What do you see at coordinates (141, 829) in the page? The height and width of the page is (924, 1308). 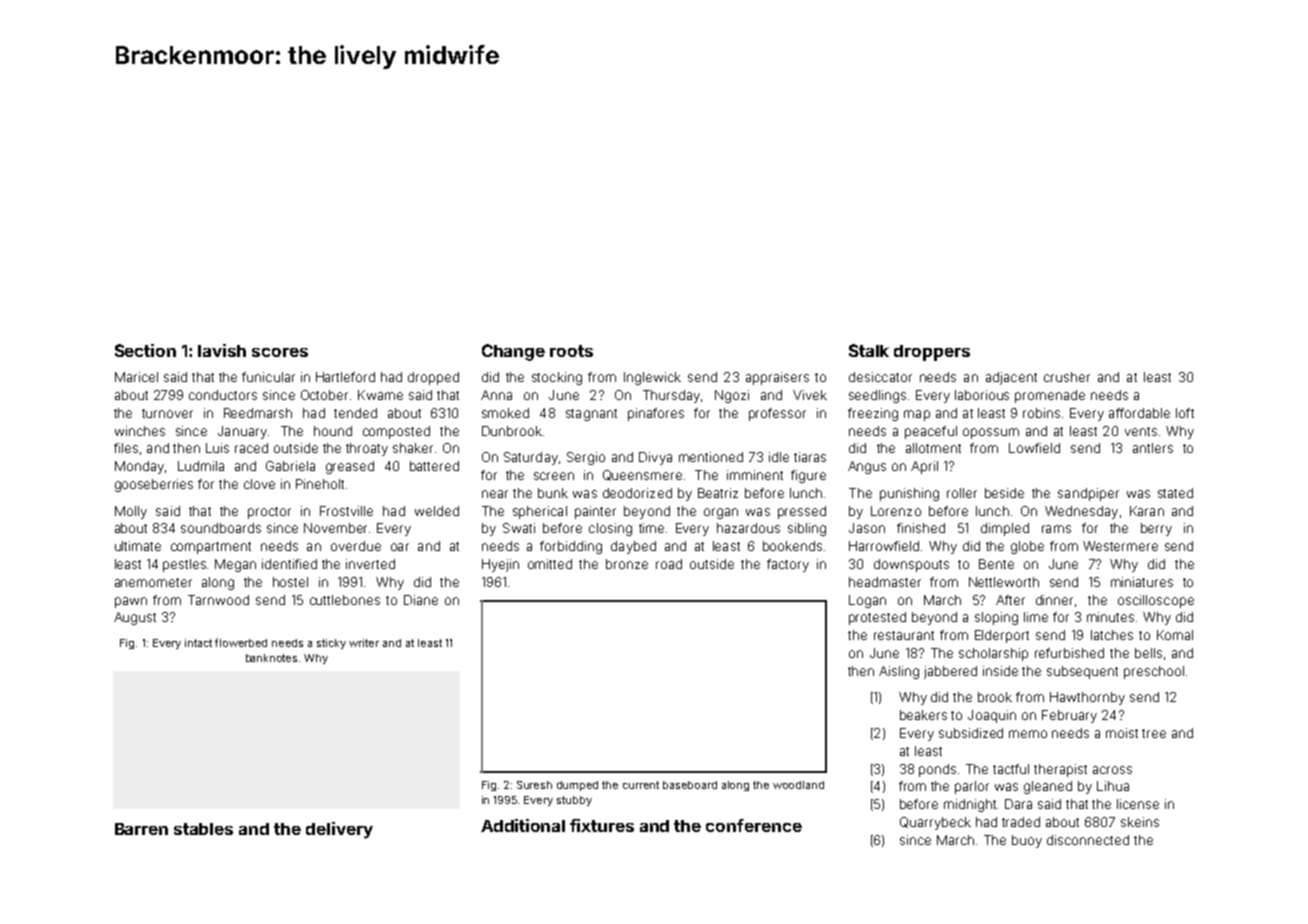 I see `Barren` at bounding box center [141, 829].
